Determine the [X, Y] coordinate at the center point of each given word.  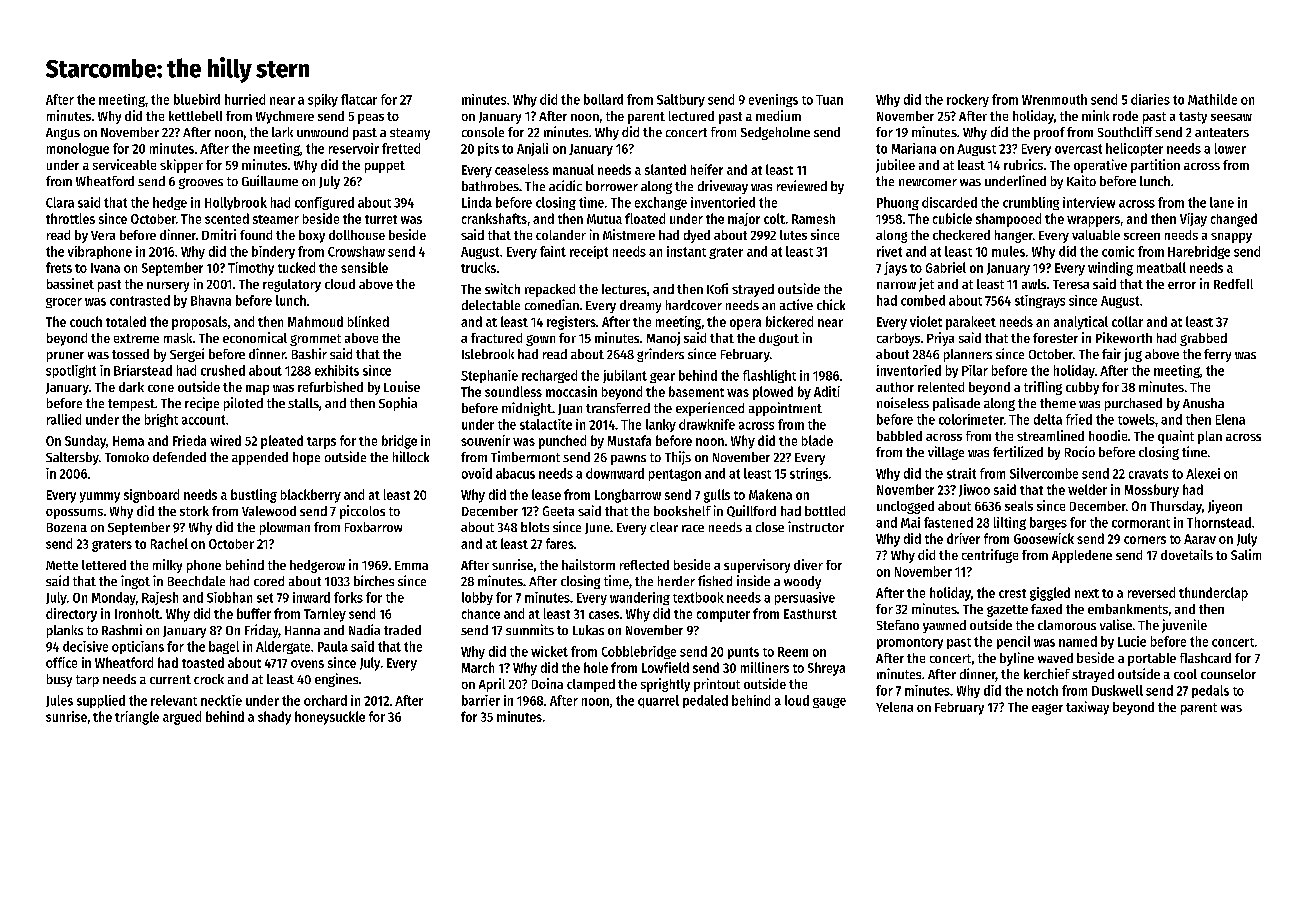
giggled [1050, 594]
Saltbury [681, 100]
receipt [589, 252]
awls [1034, 284]
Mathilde [1212, 99]
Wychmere [285, 117]
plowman [285, 528]
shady [274, 718]
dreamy [640, 306]
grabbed [1203, 339]
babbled [899, 436]
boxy [312, 236]
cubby [1082, 388]
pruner [65, 357]
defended [179, 457]
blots [535, 527]
